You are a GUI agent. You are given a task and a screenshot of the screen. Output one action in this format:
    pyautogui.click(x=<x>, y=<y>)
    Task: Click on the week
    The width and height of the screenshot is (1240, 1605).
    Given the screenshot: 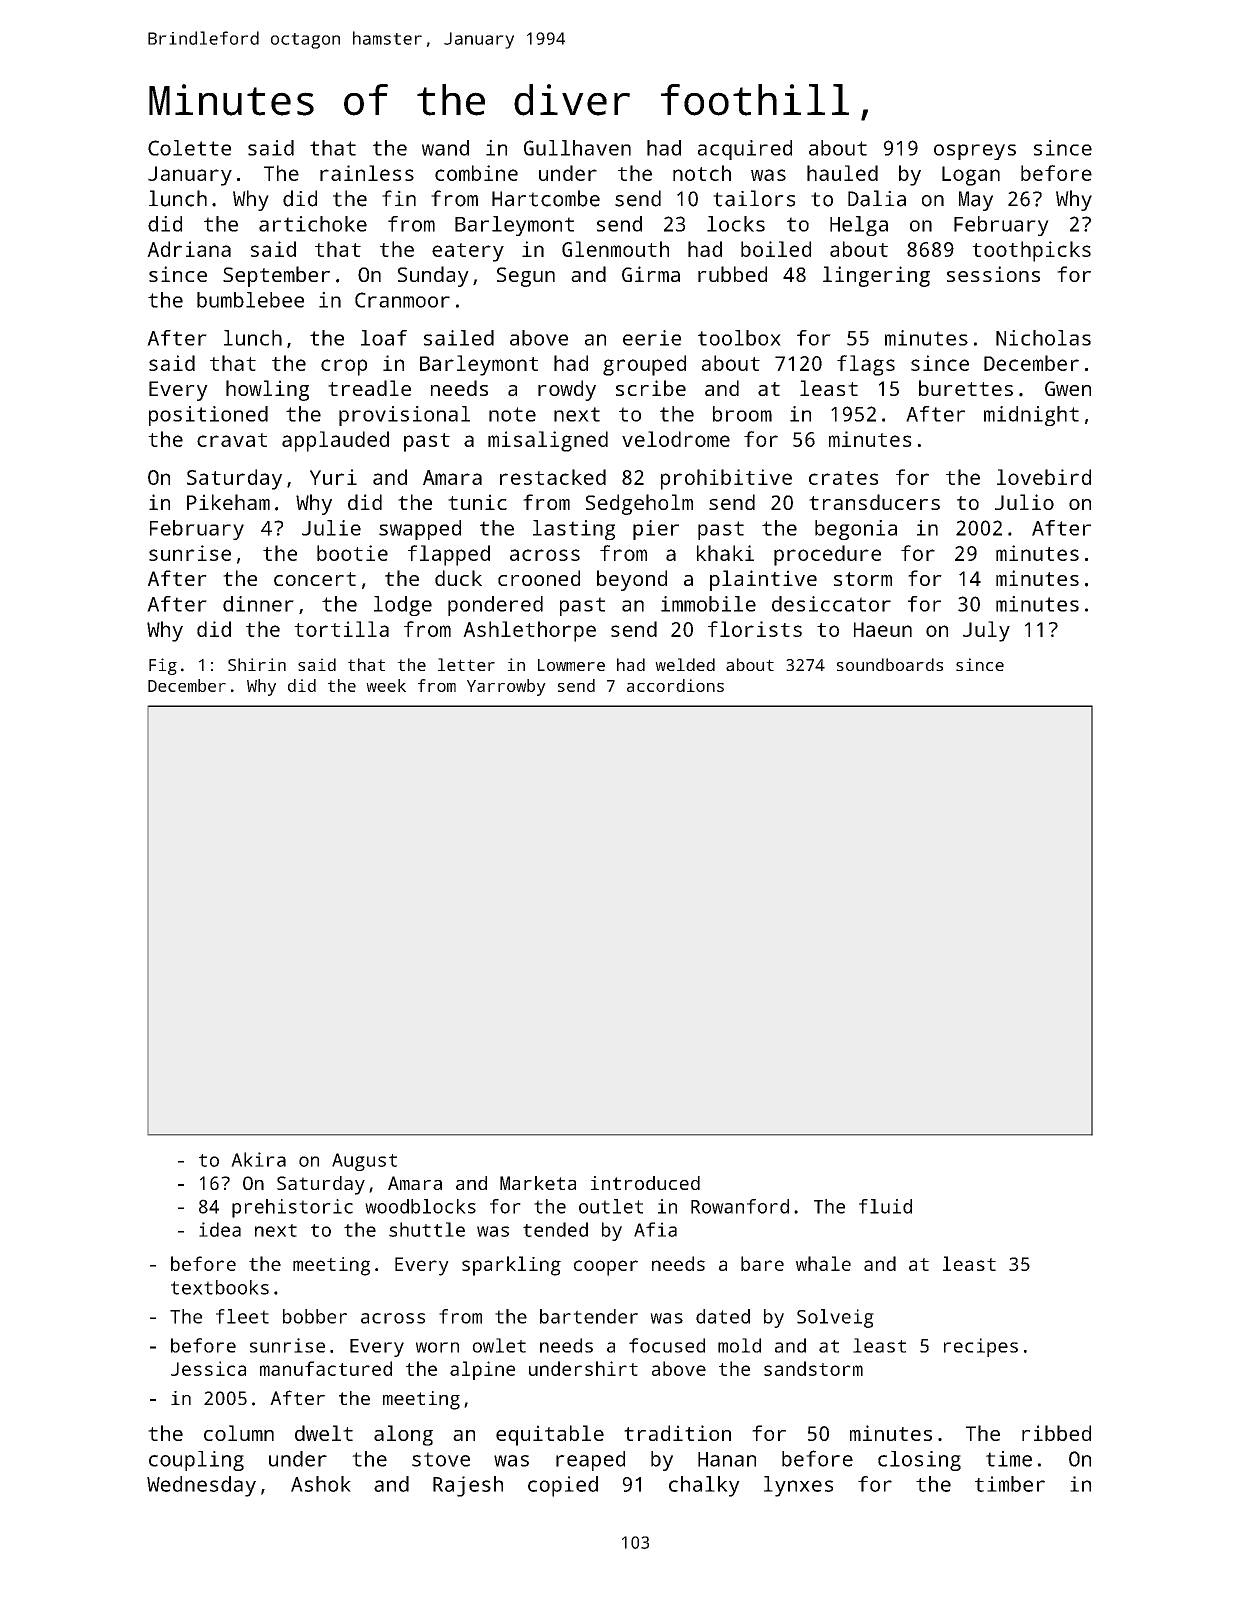 What is the action you would take?
    pyautogui.click(x=386, y=685)
